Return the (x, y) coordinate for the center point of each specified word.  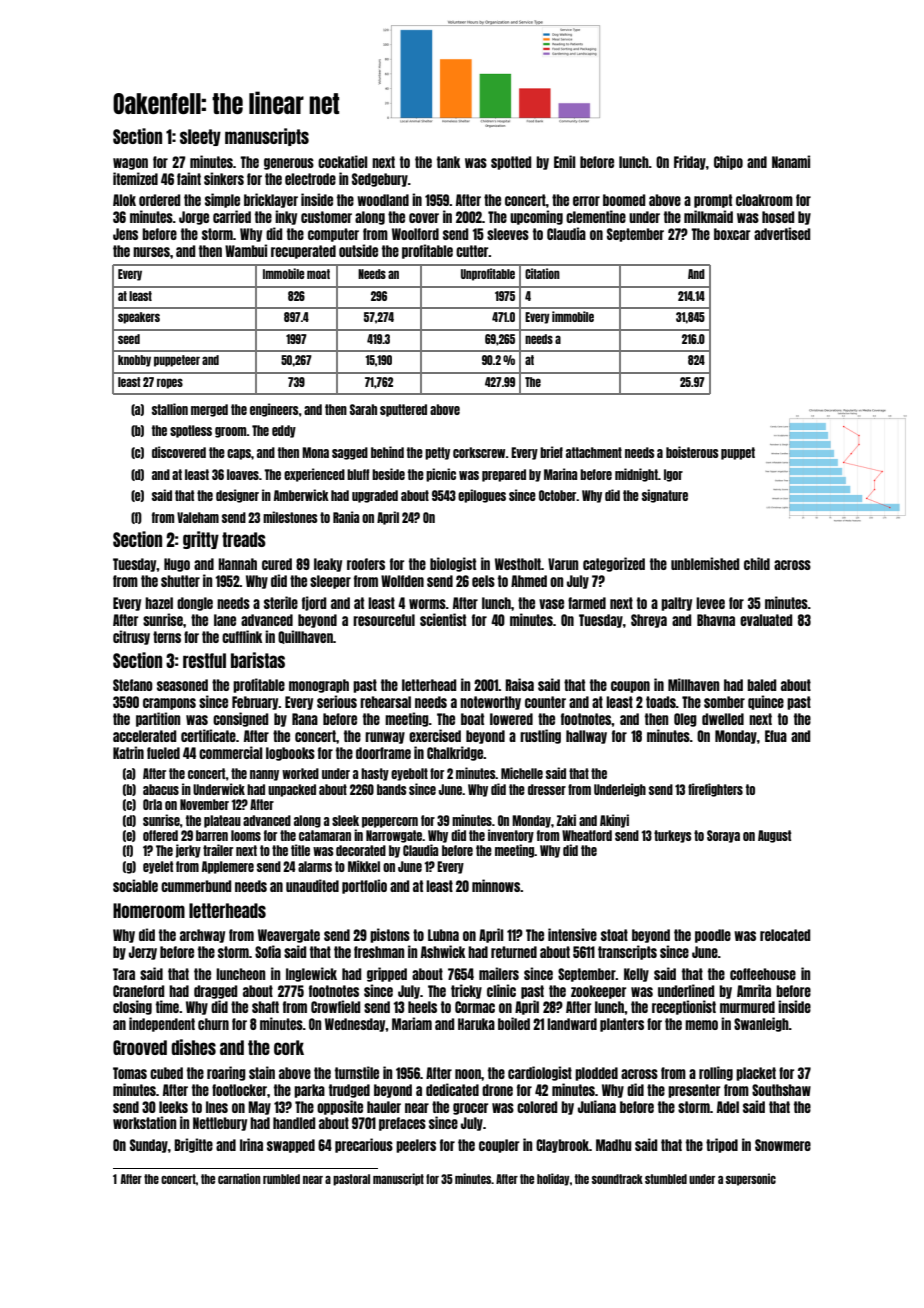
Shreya (649, 621)
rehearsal (385, 702)
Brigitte (193, 1145)
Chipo (728, 162)
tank (448, 162)
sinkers (224, 178)
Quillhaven (305, 637)
